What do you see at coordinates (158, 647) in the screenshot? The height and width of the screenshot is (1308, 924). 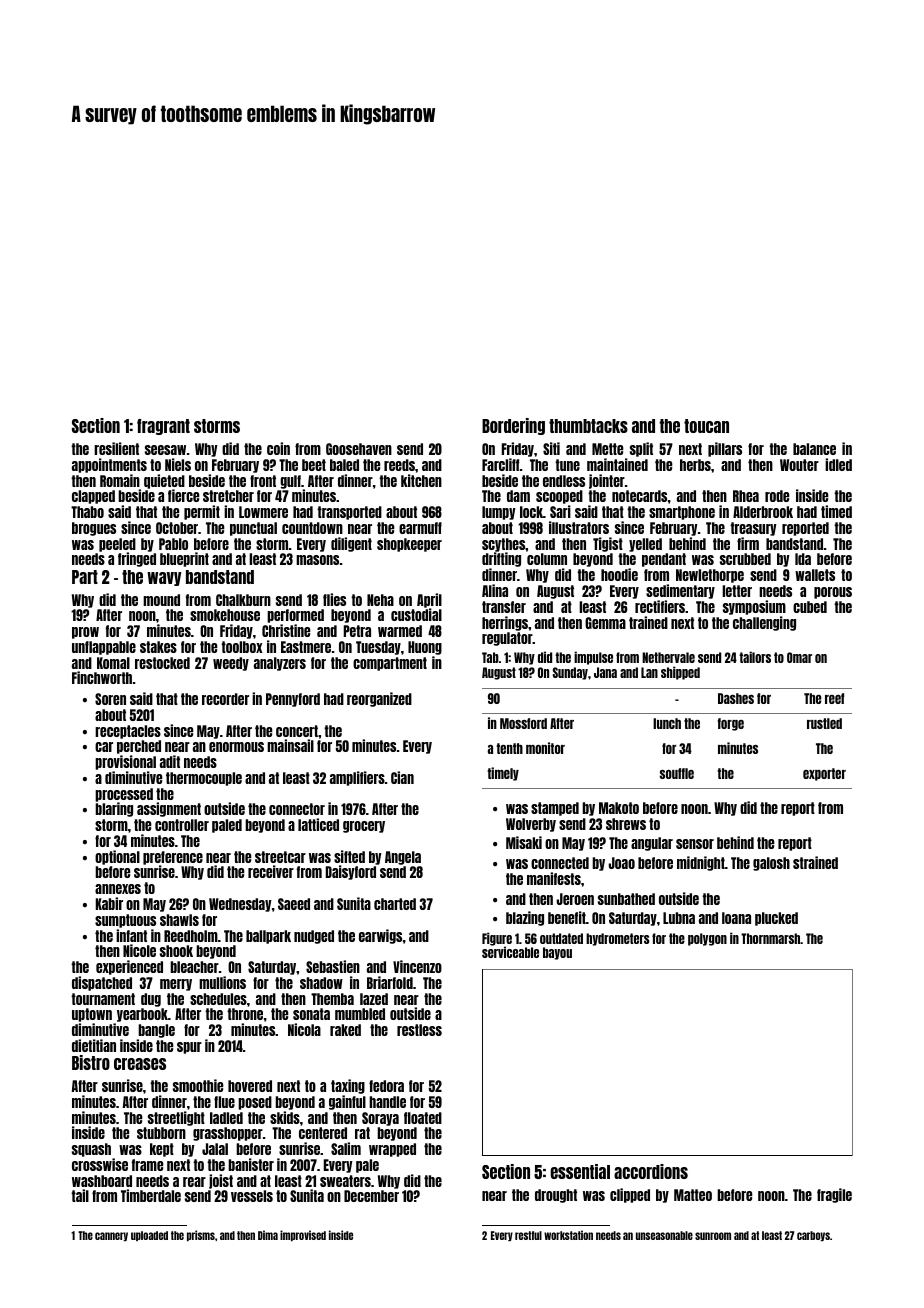 I see `stakes` at bounding box center [158, 647].
